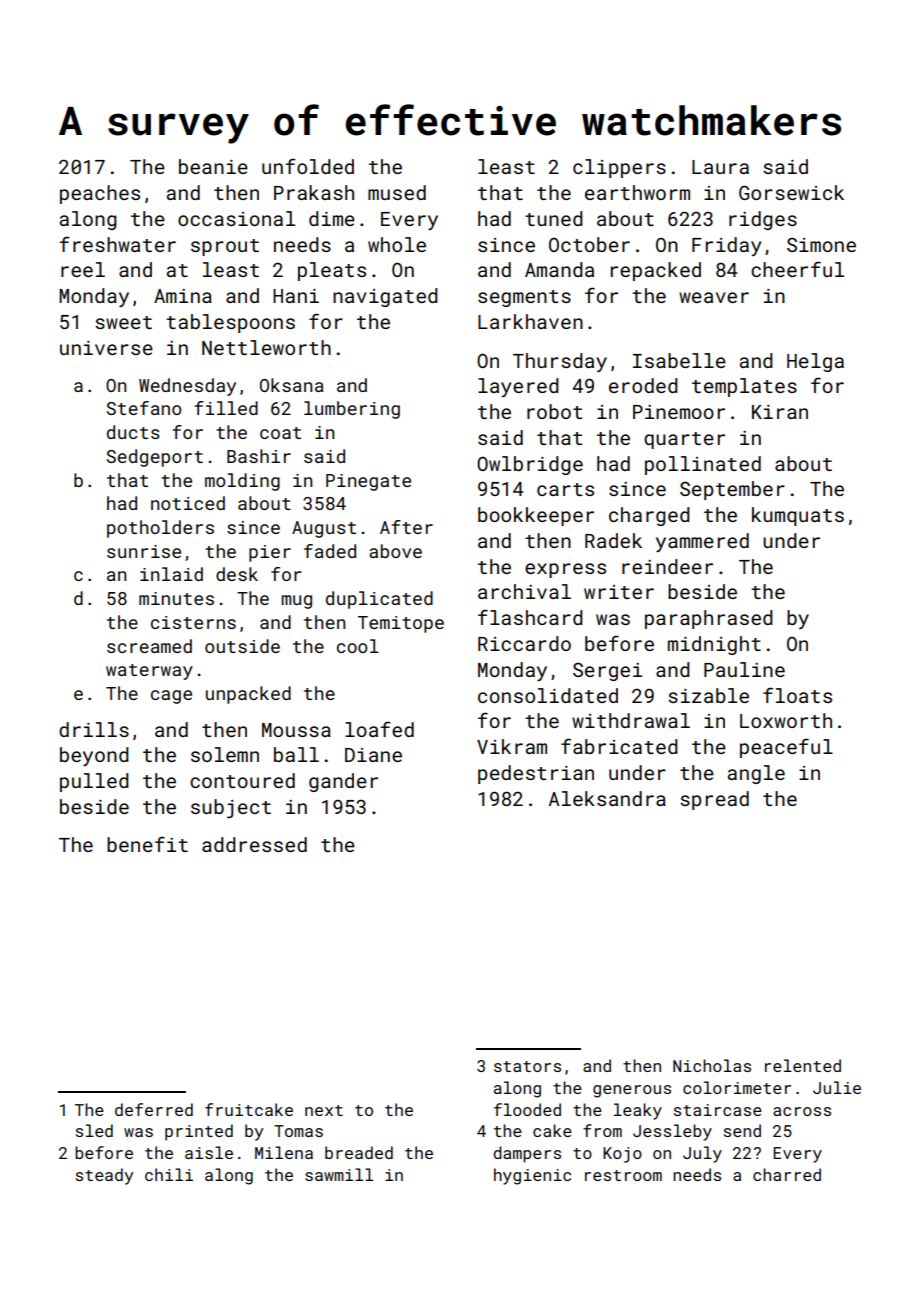 The height and width of the image is (1311, 924). I want to click on Julie, so click(837, 1087).
